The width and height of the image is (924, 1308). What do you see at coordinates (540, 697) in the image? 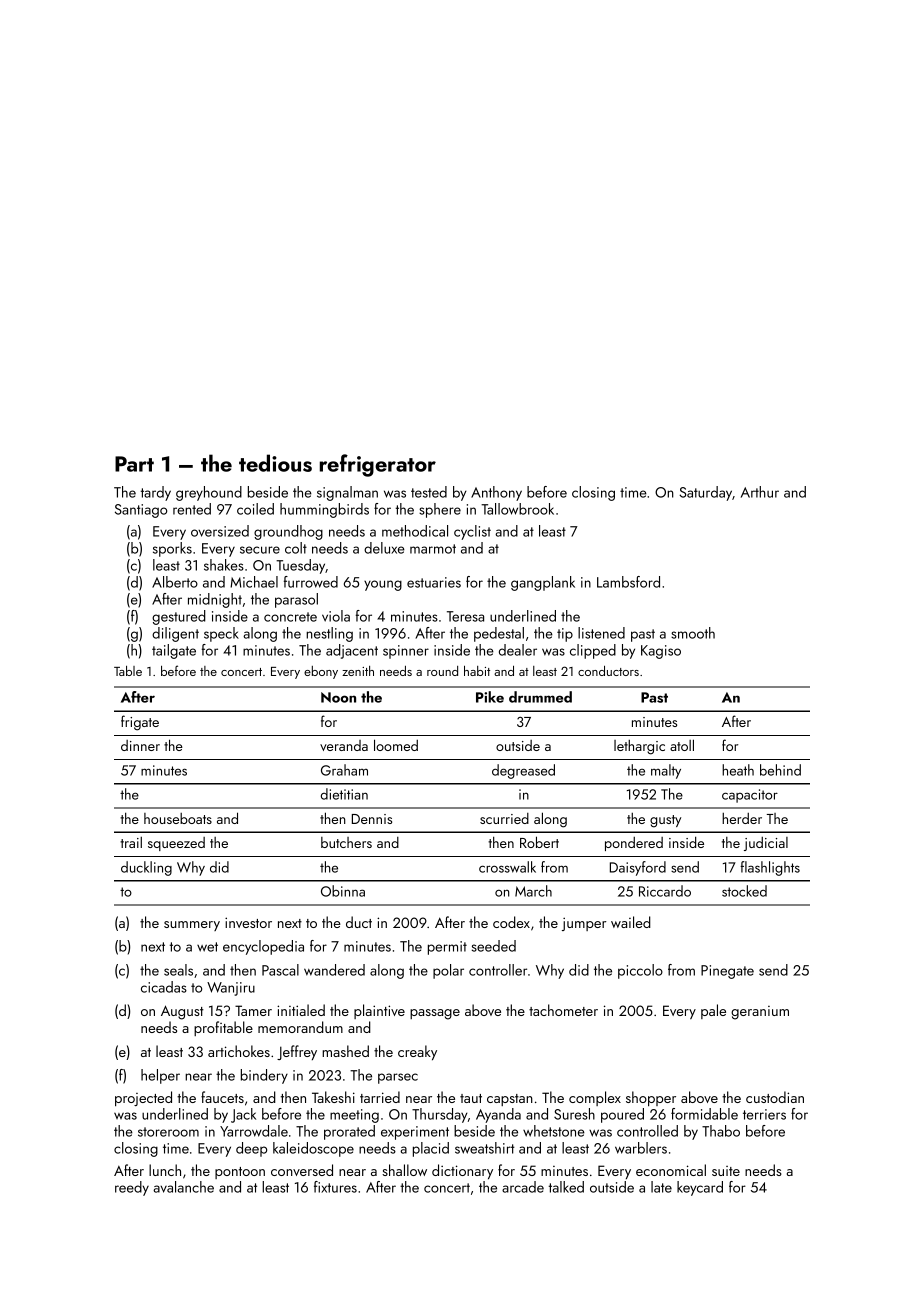
I see `drummed` at bounding box center [540, 697].
